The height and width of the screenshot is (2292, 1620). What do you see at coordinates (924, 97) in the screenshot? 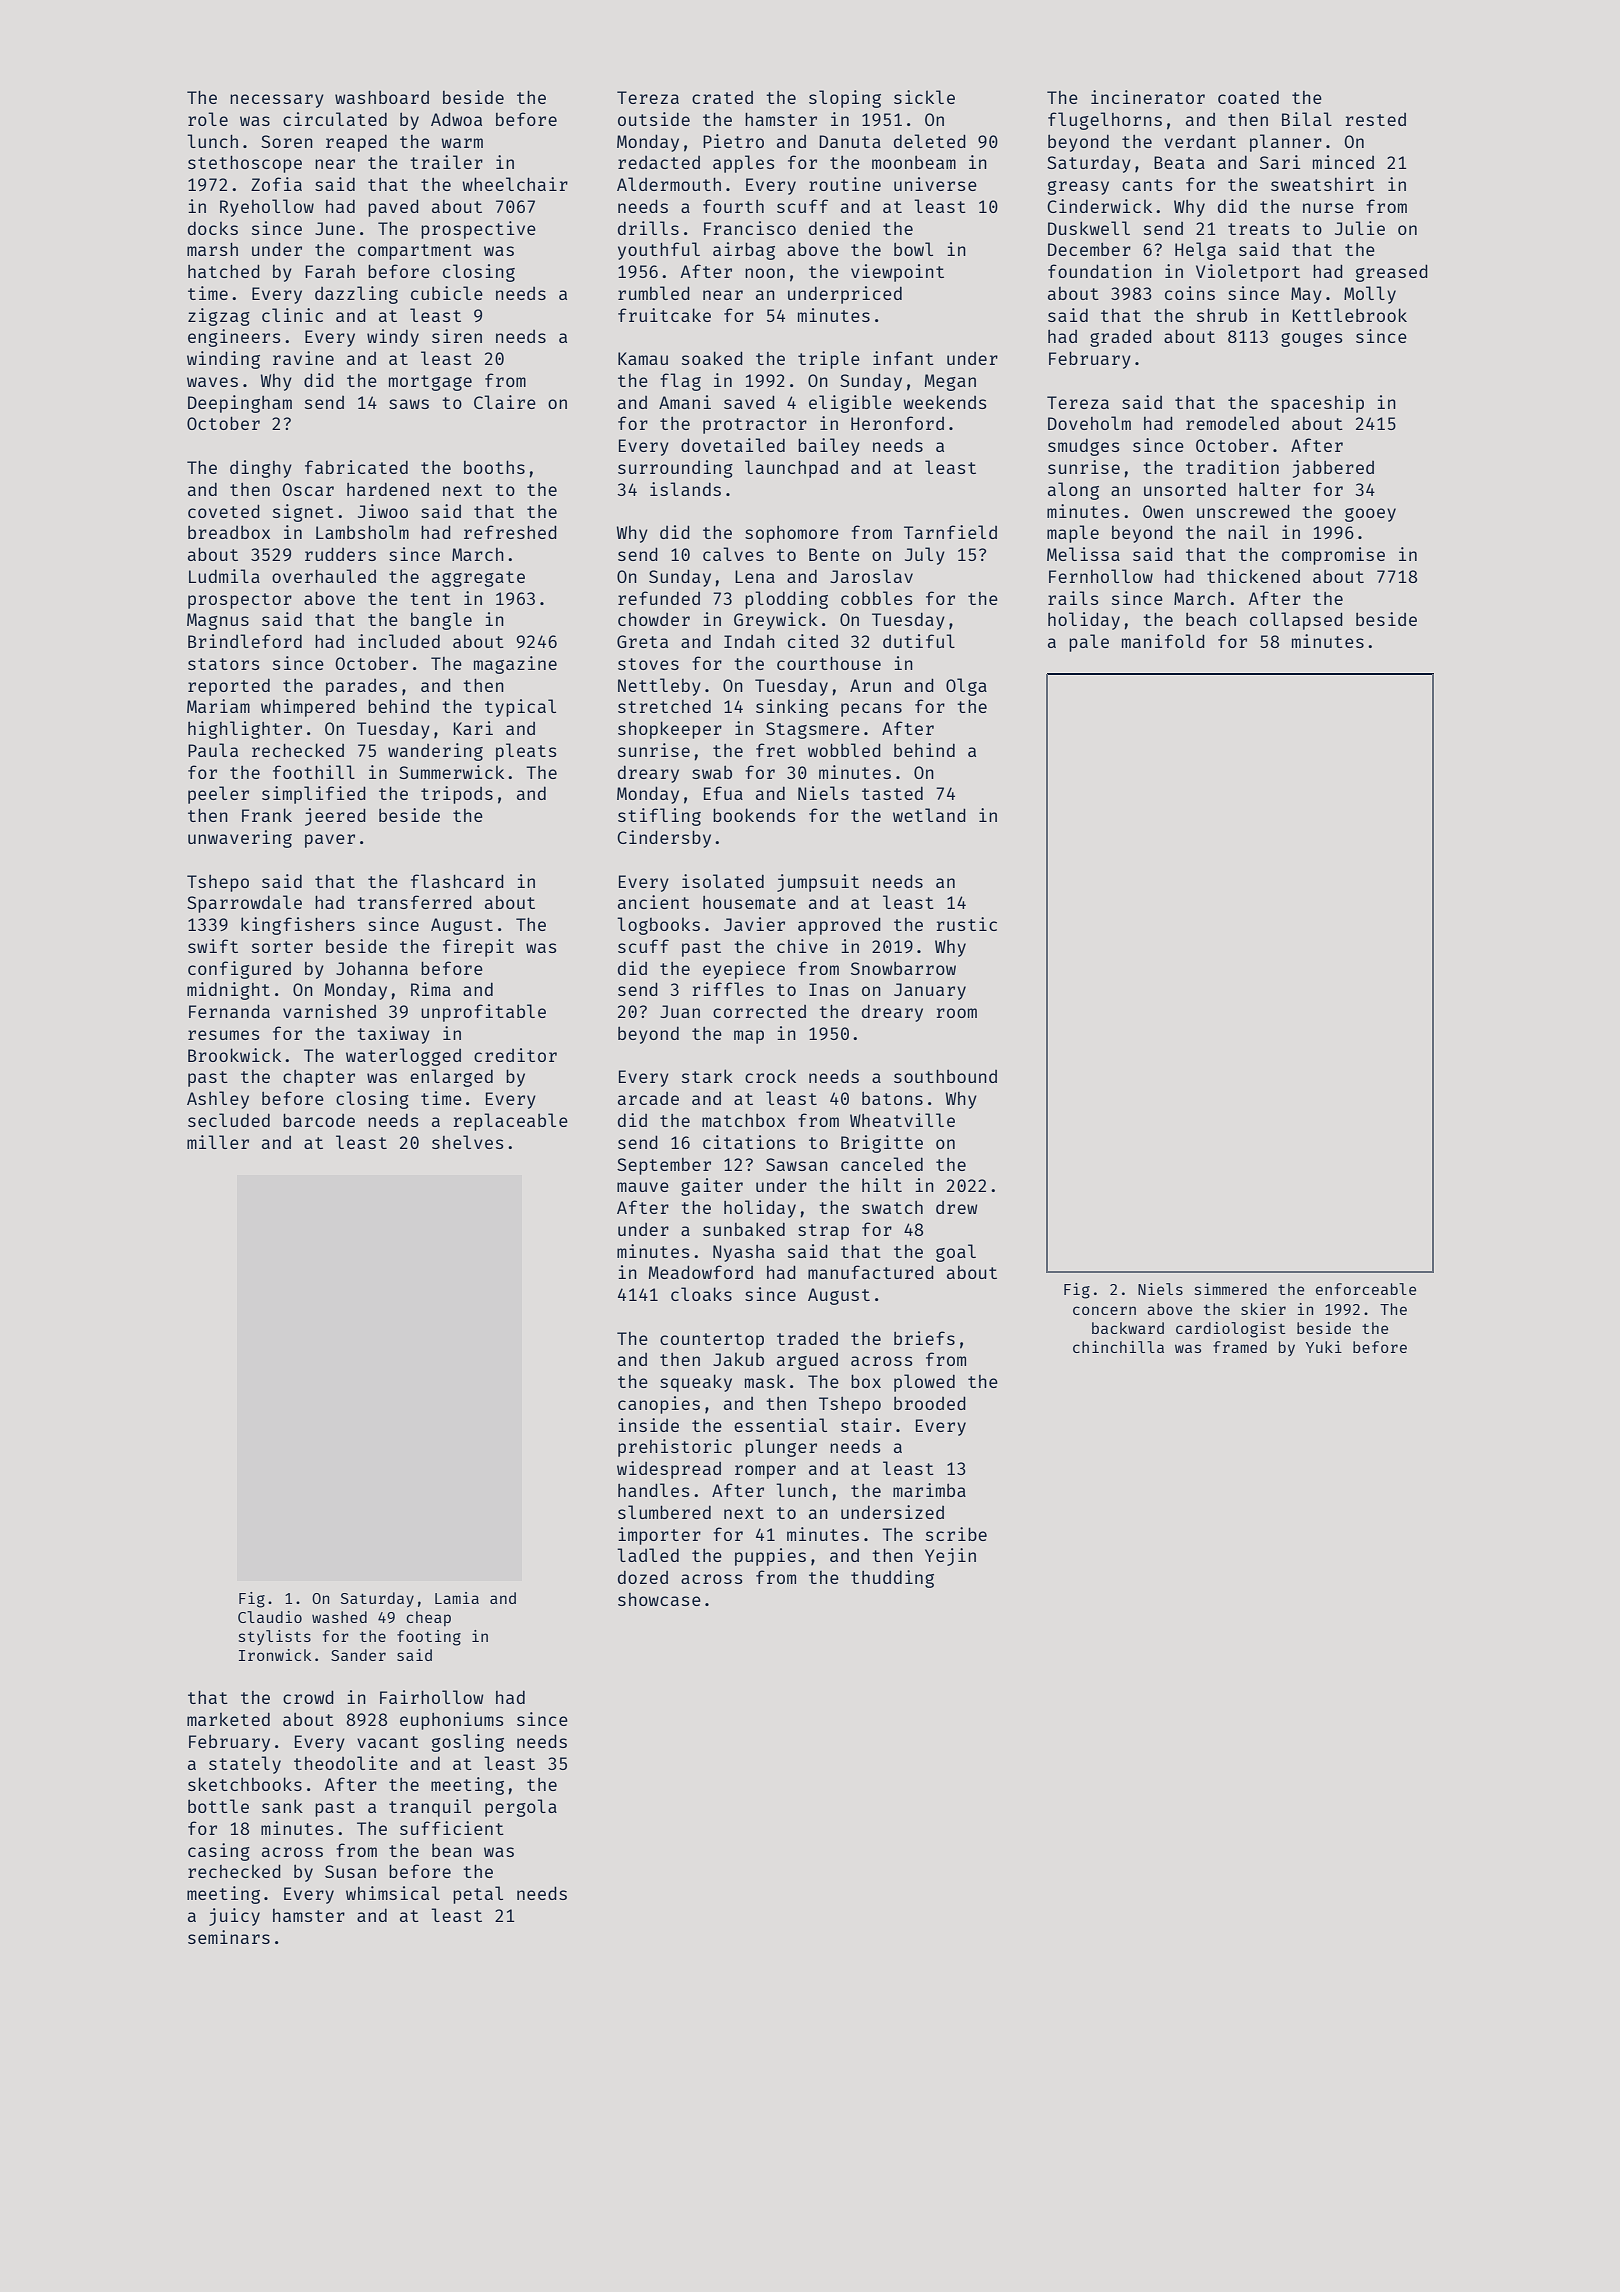
I see `sickle` at bounding box center [924, 97].
